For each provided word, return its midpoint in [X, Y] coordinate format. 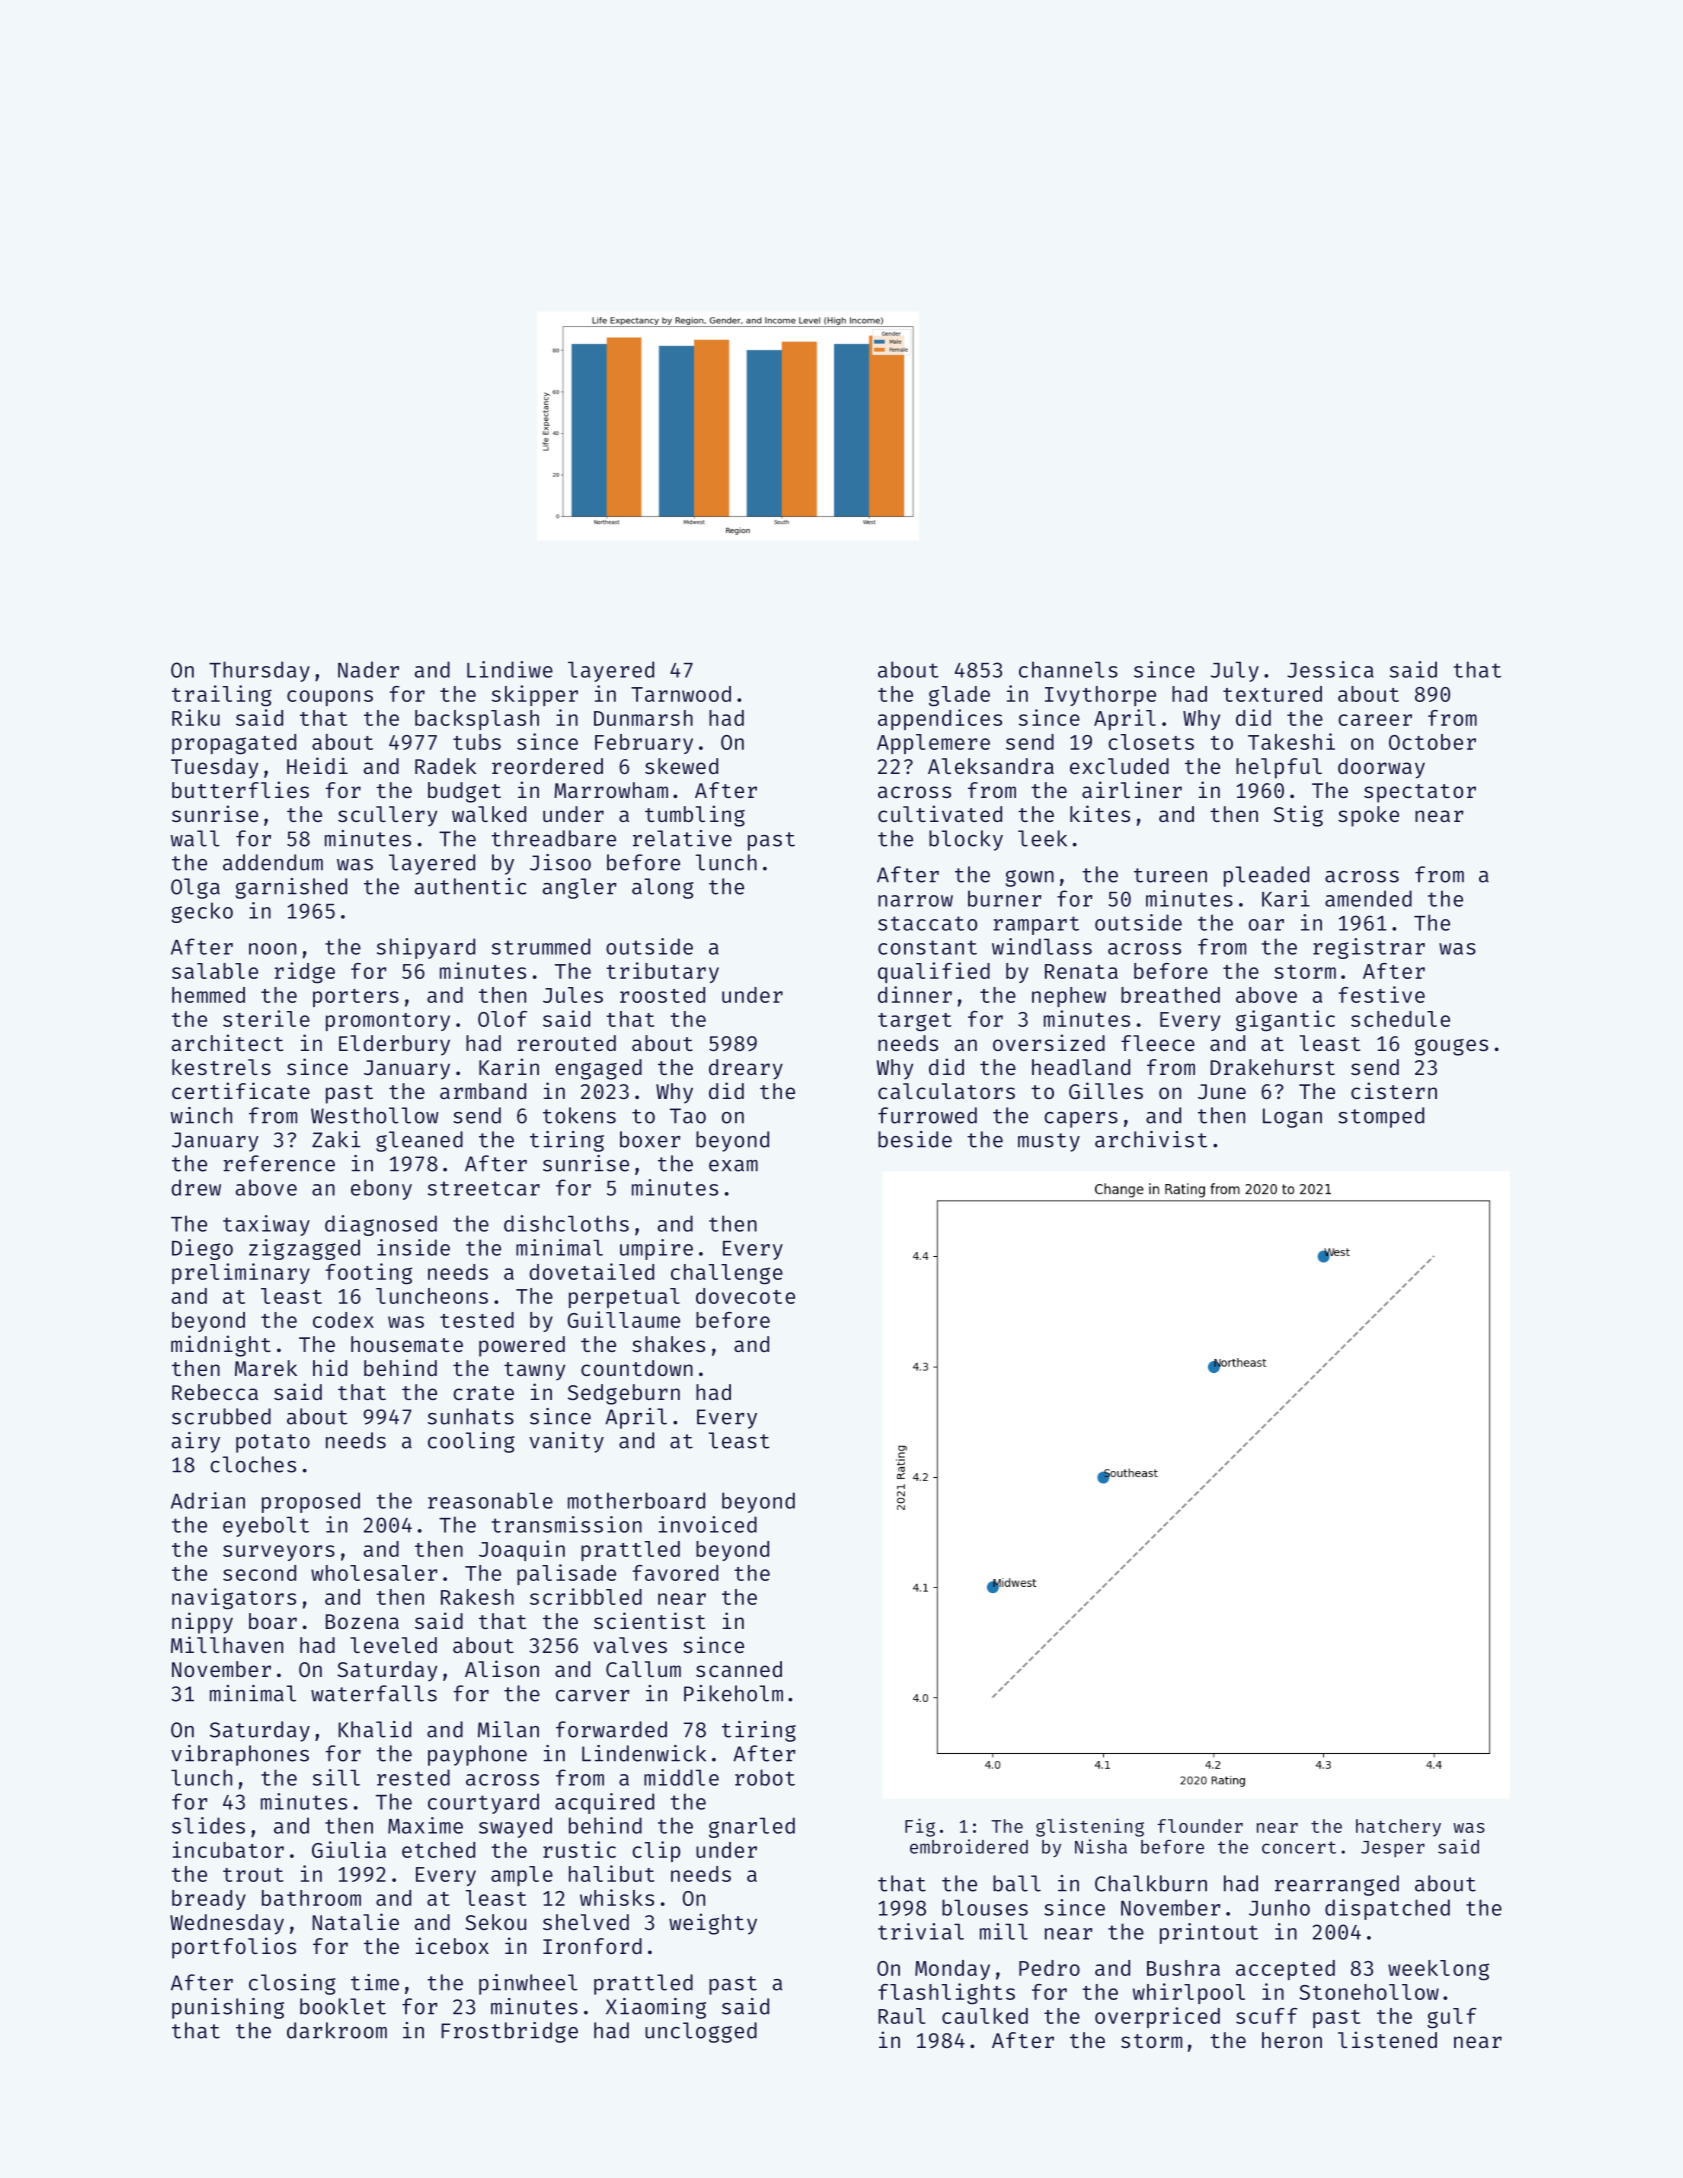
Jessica [1330, 669]
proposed [311, 1502]
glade [959, 696]
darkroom [337, 2030]
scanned [739, 1669]
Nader [368, 669]
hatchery [1398, 1828]
